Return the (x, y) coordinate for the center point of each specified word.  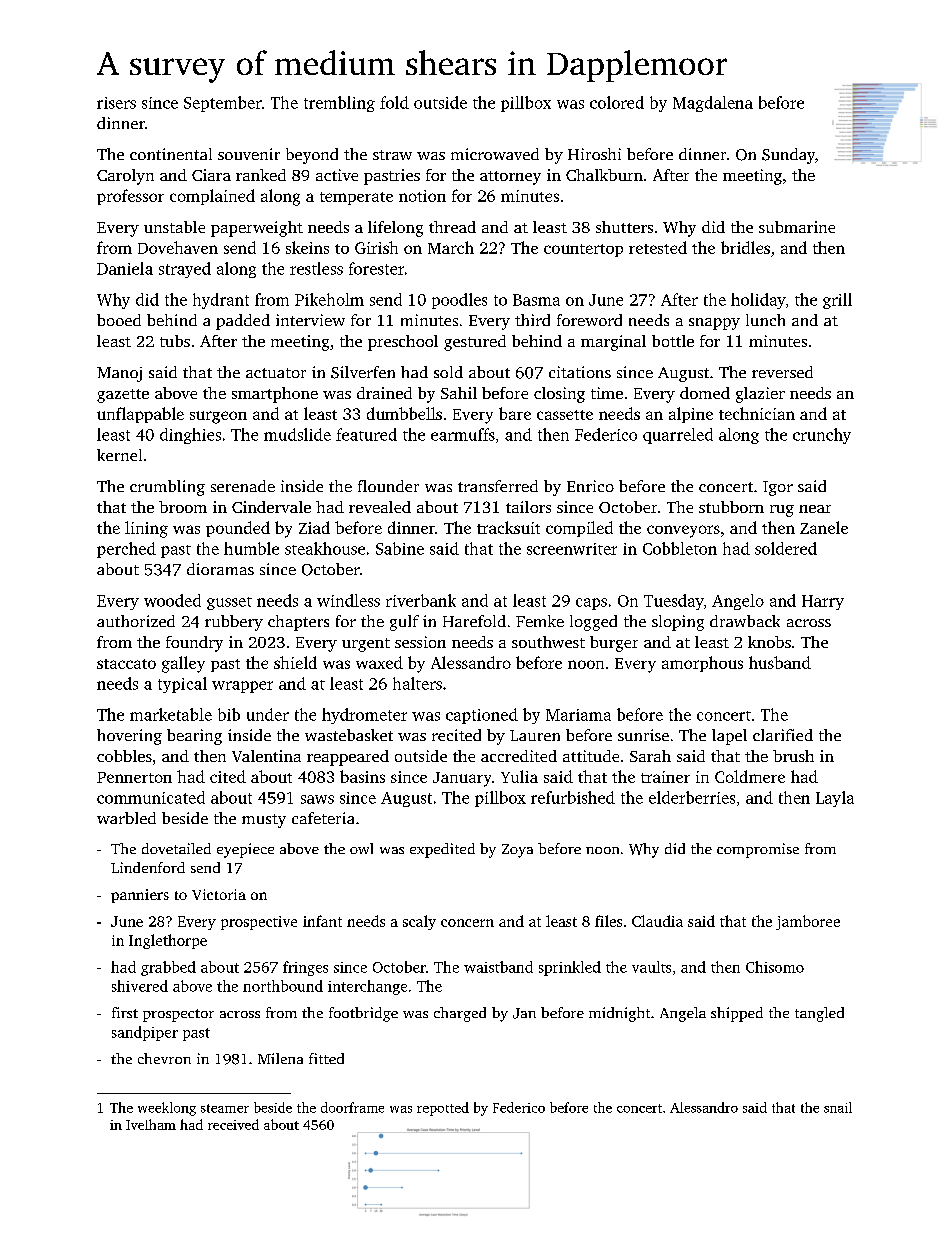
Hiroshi (594, 154)
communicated (151, 797)
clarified (783, 735)
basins (362, 776)
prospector (178, 1015)
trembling (339, 104)
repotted (443, 1109)
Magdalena (713, 104)
